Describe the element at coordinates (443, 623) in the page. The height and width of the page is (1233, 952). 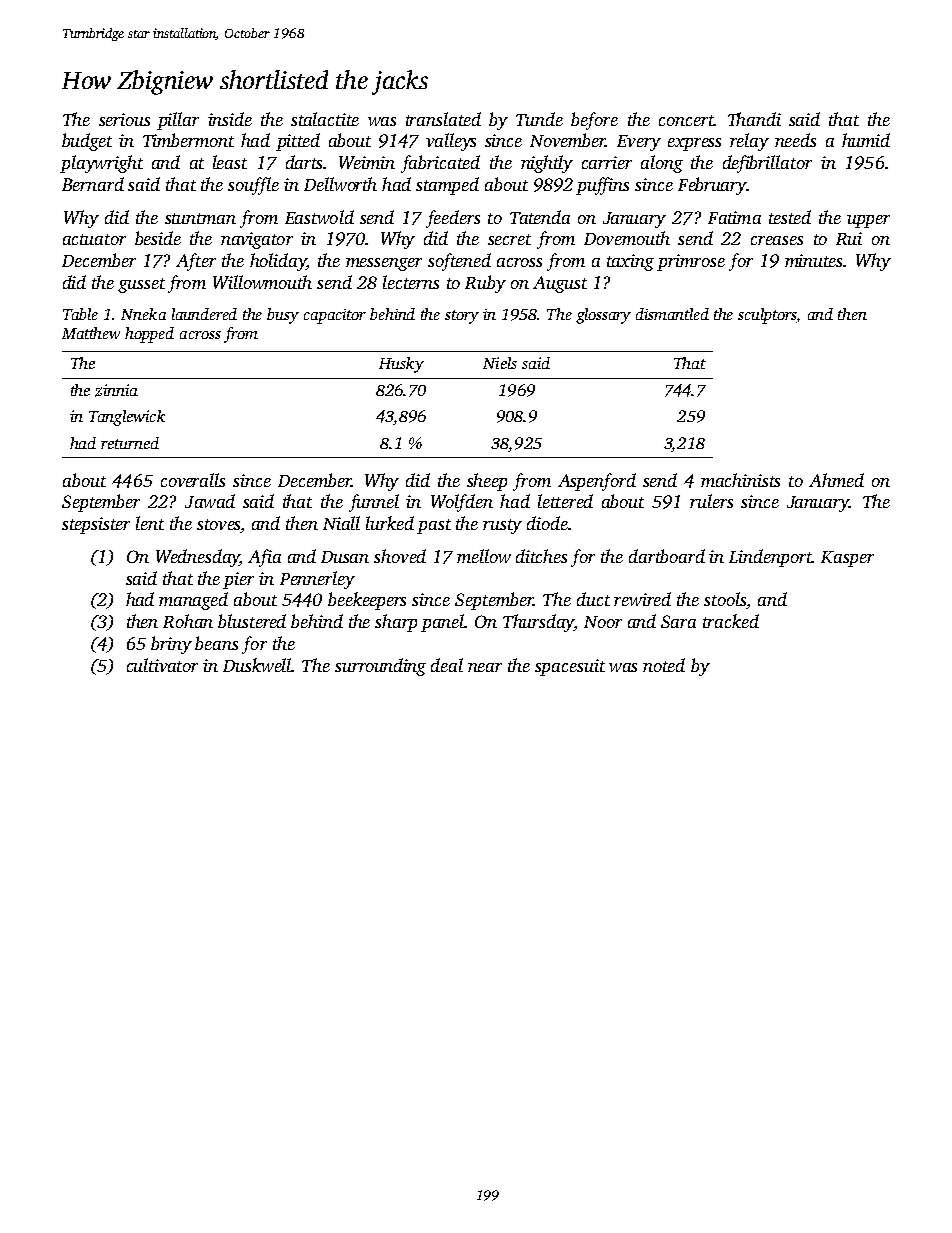
I see `panel` at that location.
